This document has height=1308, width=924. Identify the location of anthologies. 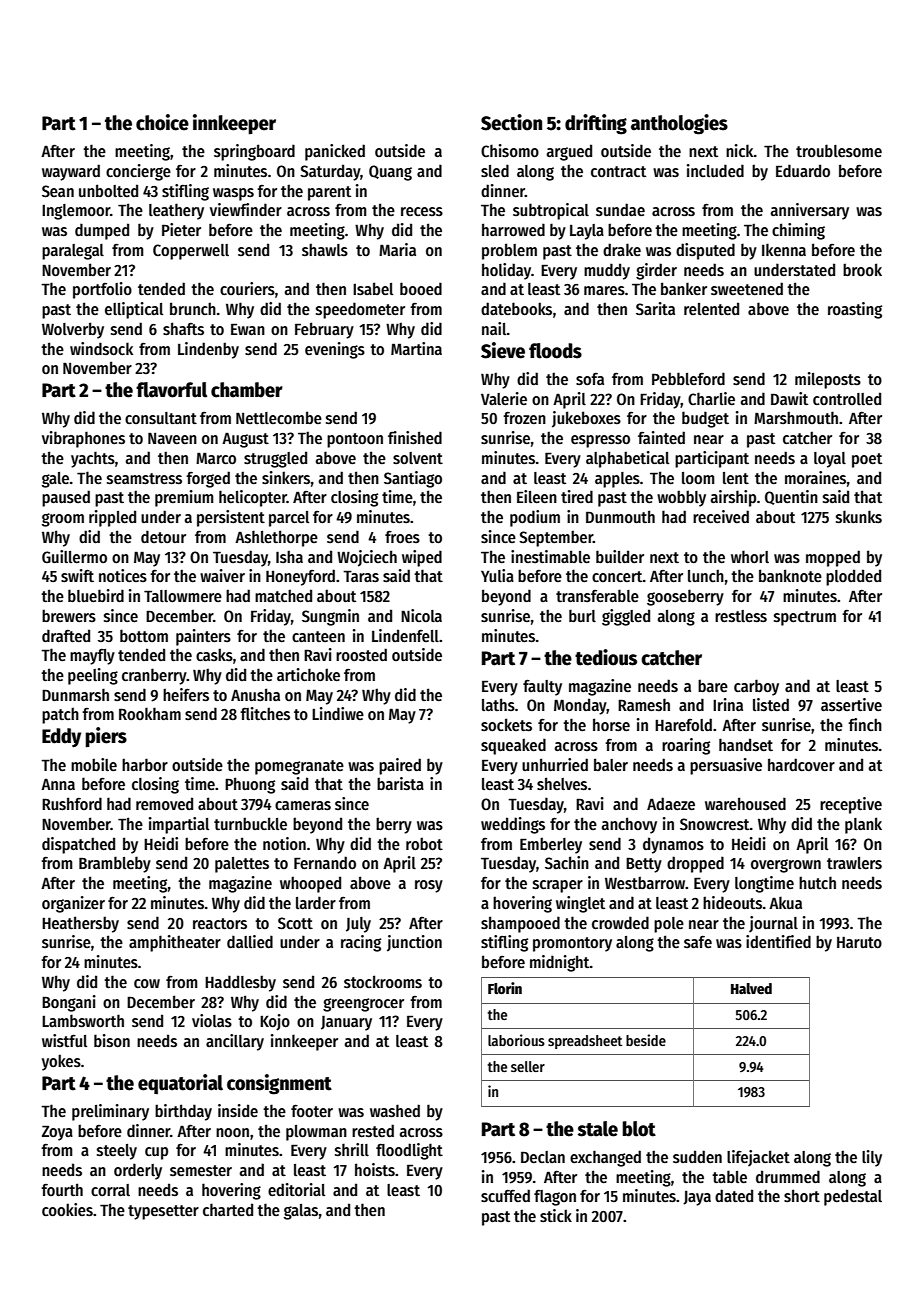
(679, 124).
